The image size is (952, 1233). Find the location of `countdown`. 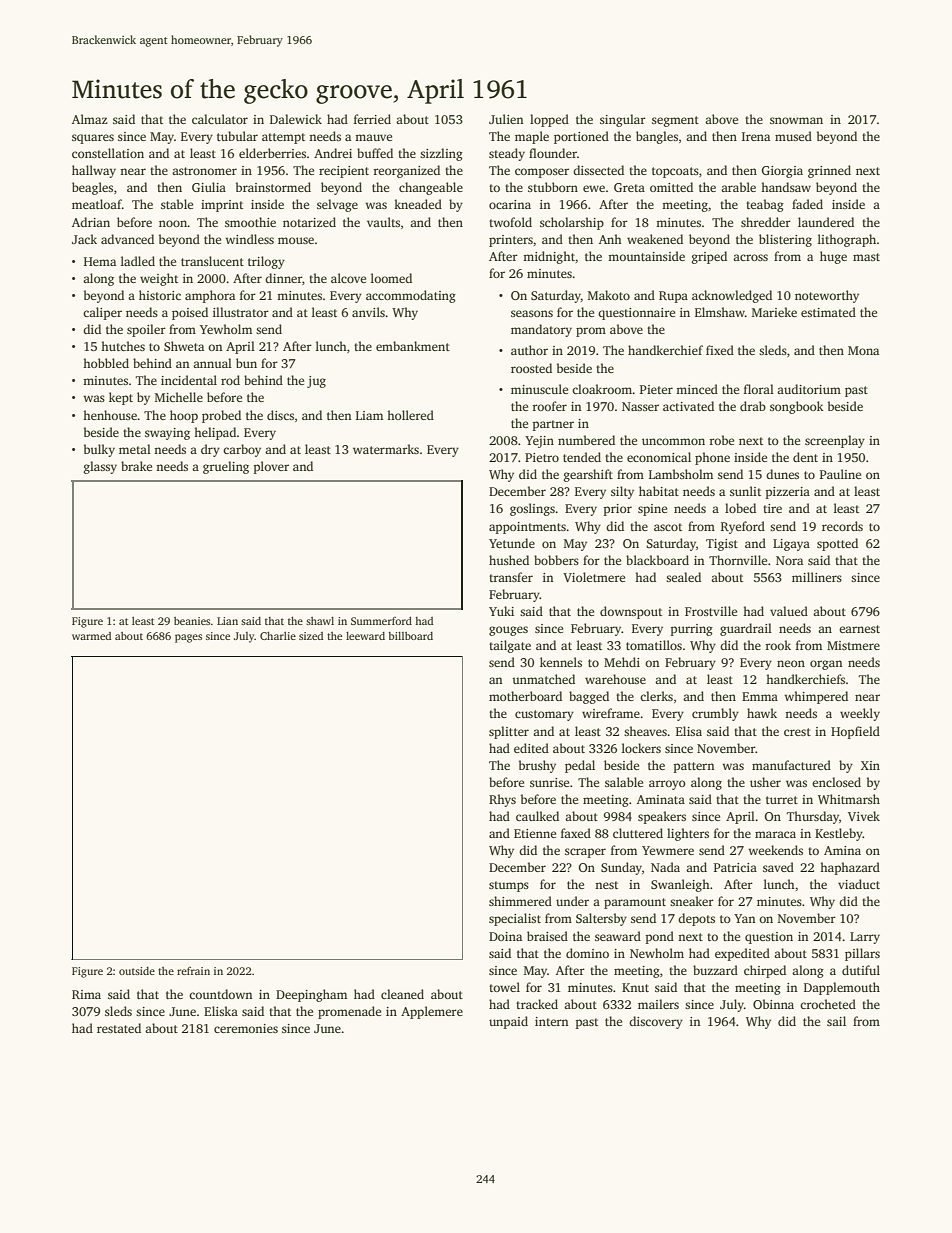

countdown is located at coordinates (220, 994).
